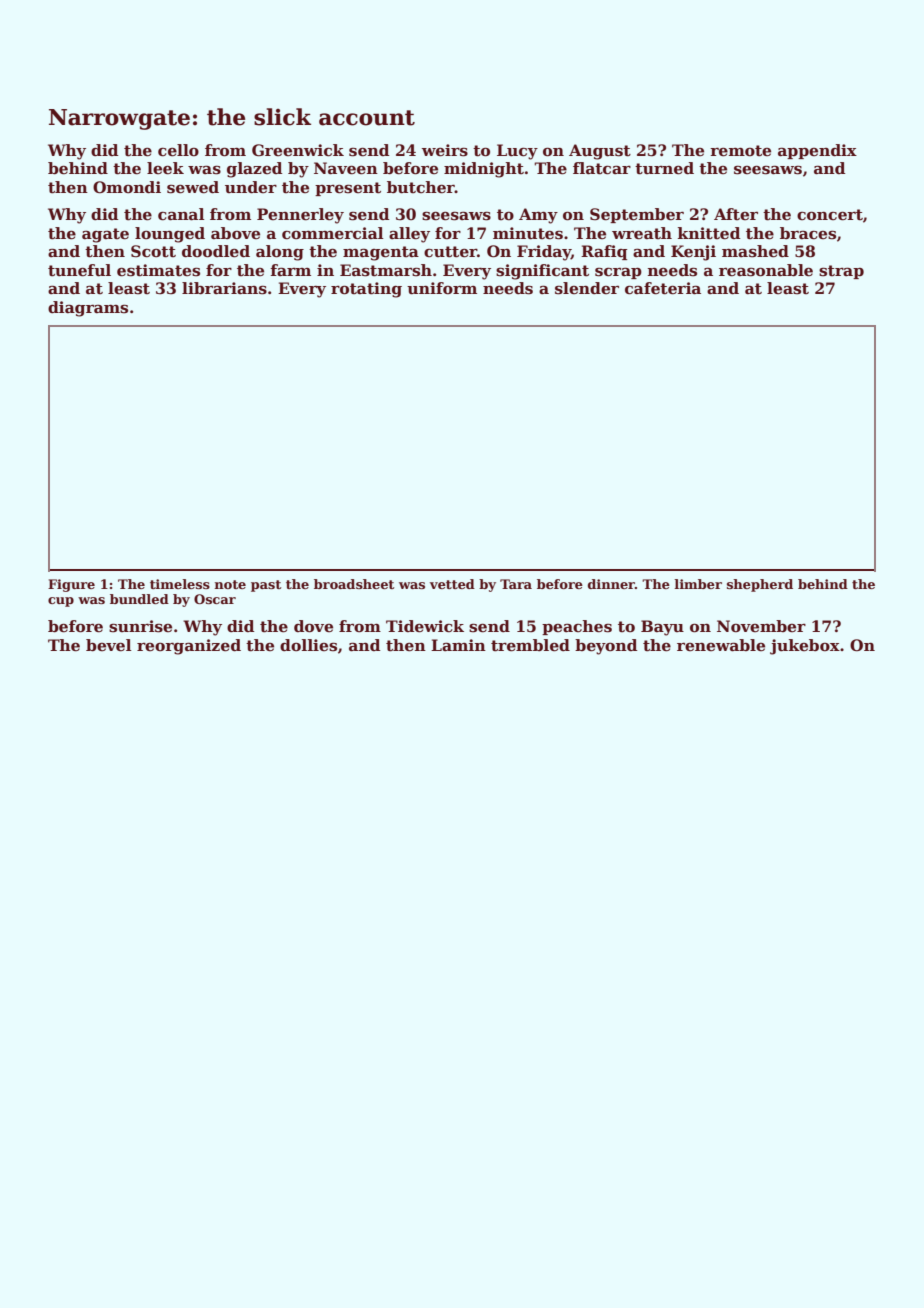 Image resolution: width=924 pixels, height=1308 pixels. I want to click on cup, so click(61, 602).
